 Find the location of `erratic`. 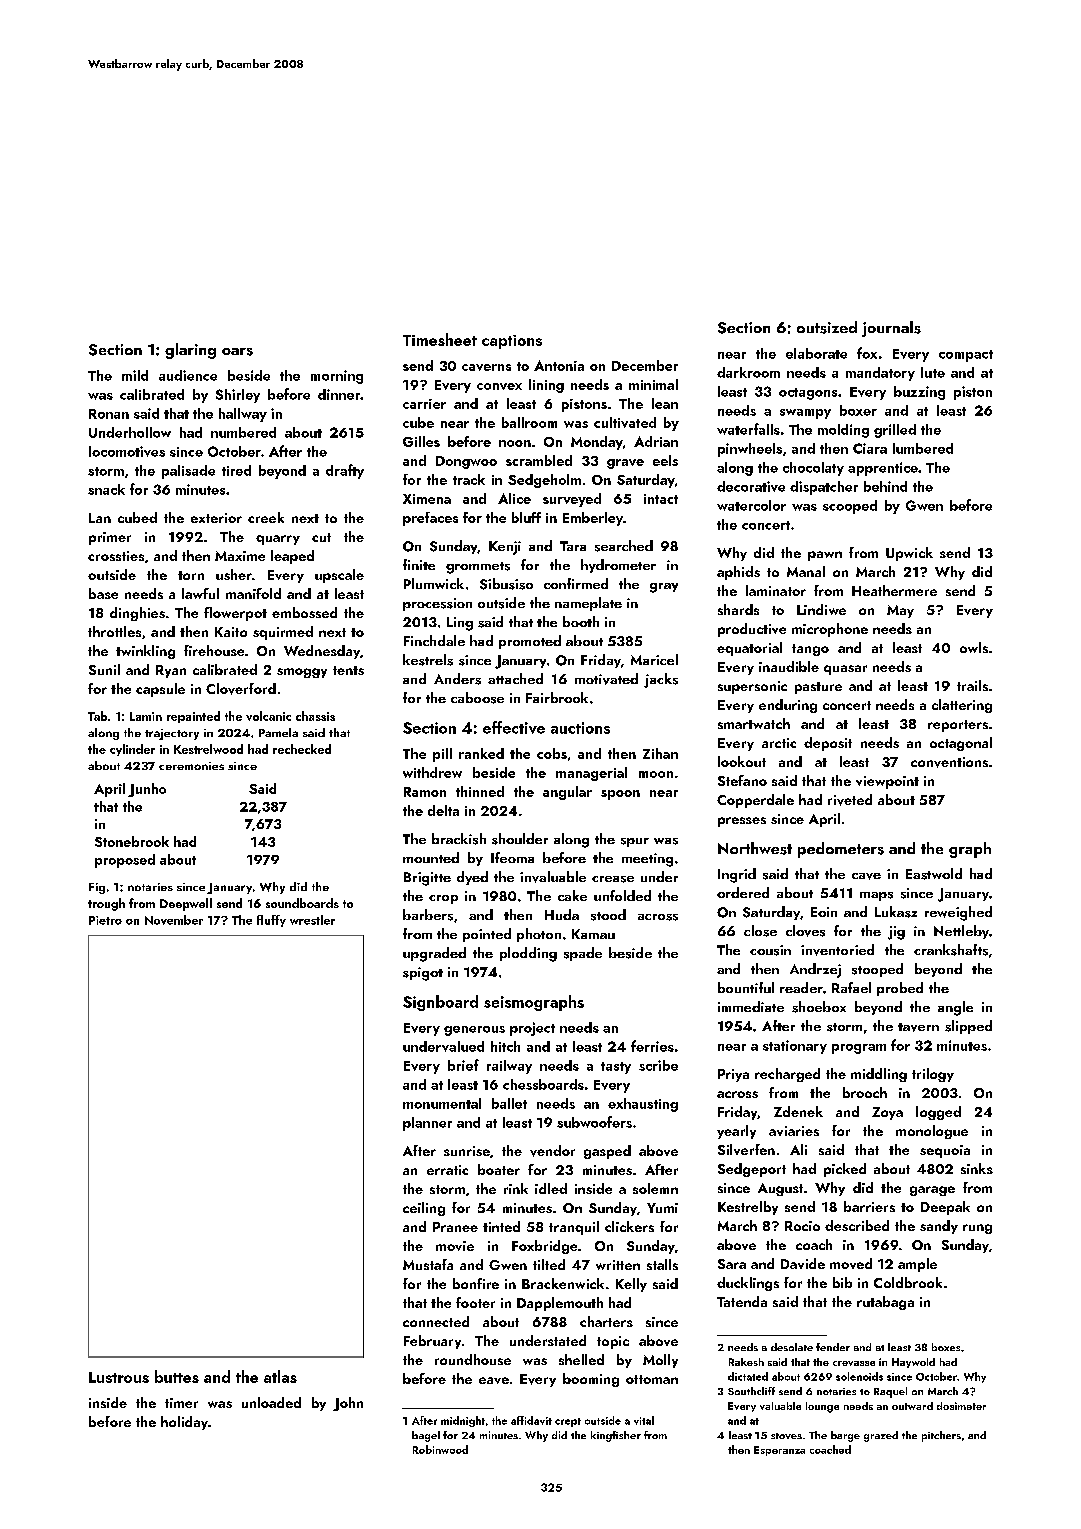

erratic is located at coordinates (447, 1170).
